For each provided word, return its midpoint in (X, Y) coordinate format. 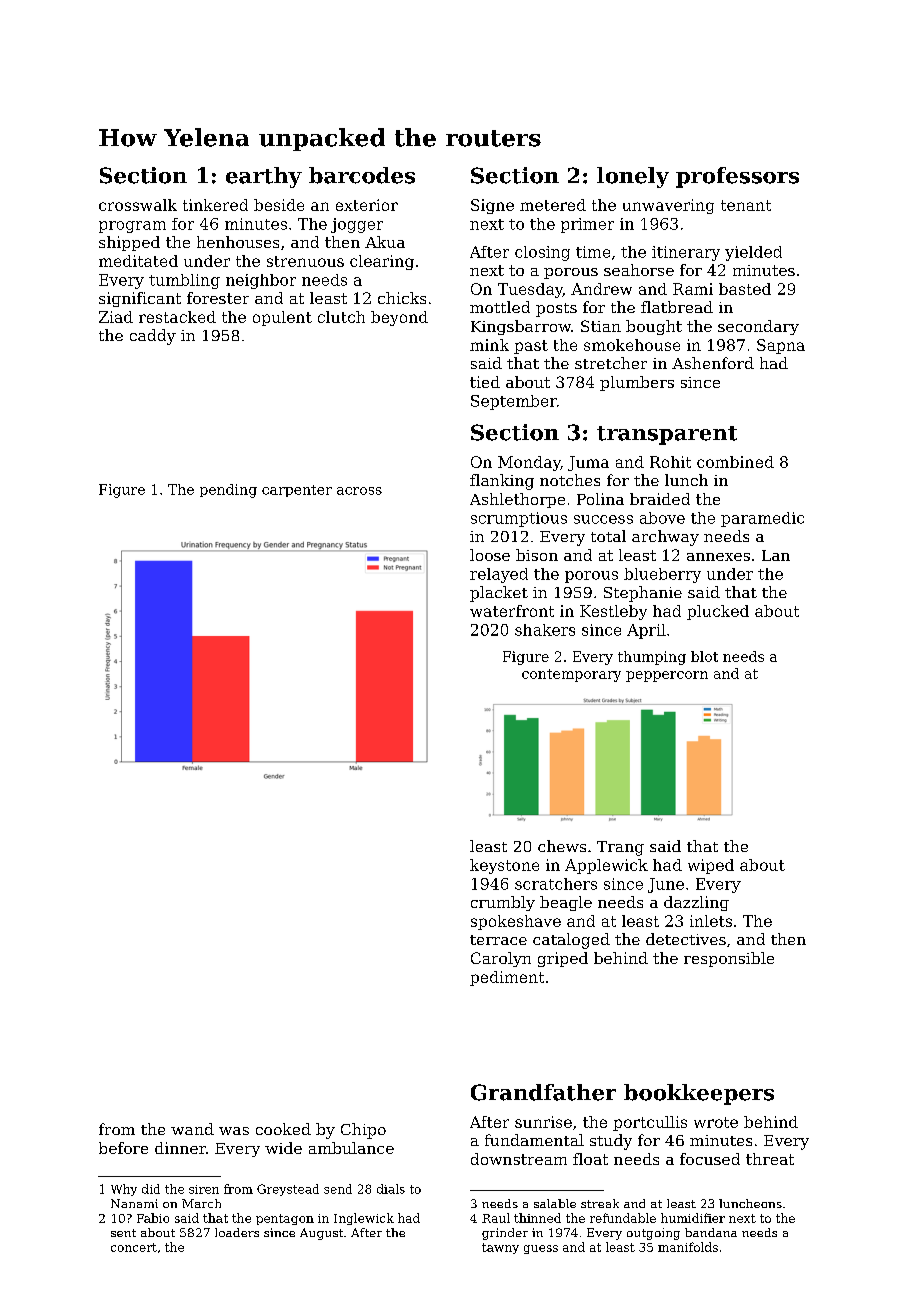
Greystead (288, 1190)
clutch (341, 317)
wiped (711, 866)
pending (228, 491)
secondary (758, 327)
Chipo (363, 1131)
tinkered (215, 205)
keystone (504, 866)
